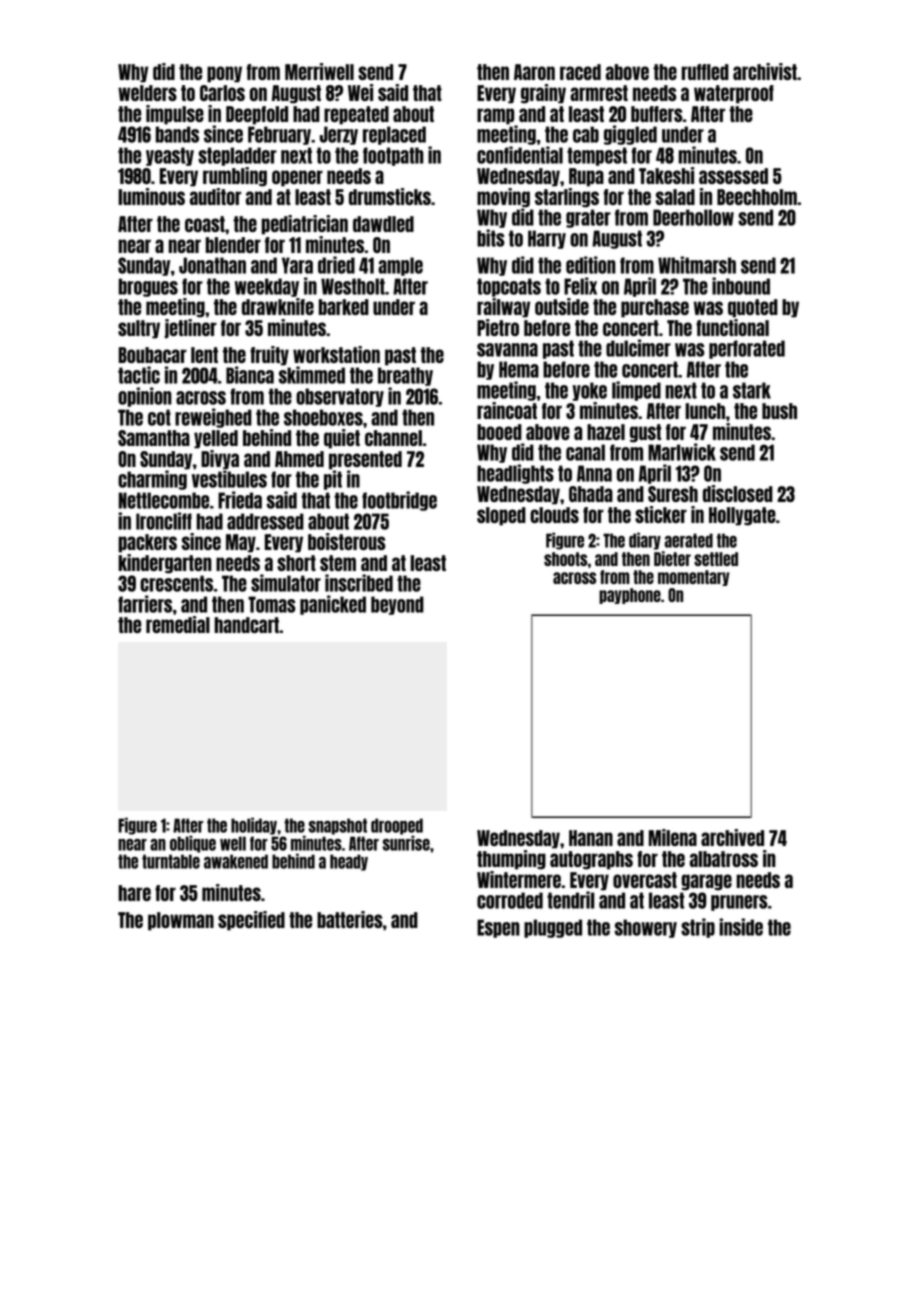 The image size is (924, 1314). Describe the element at coordinates (498, 928) in the page. I see `Espen` at that location.
